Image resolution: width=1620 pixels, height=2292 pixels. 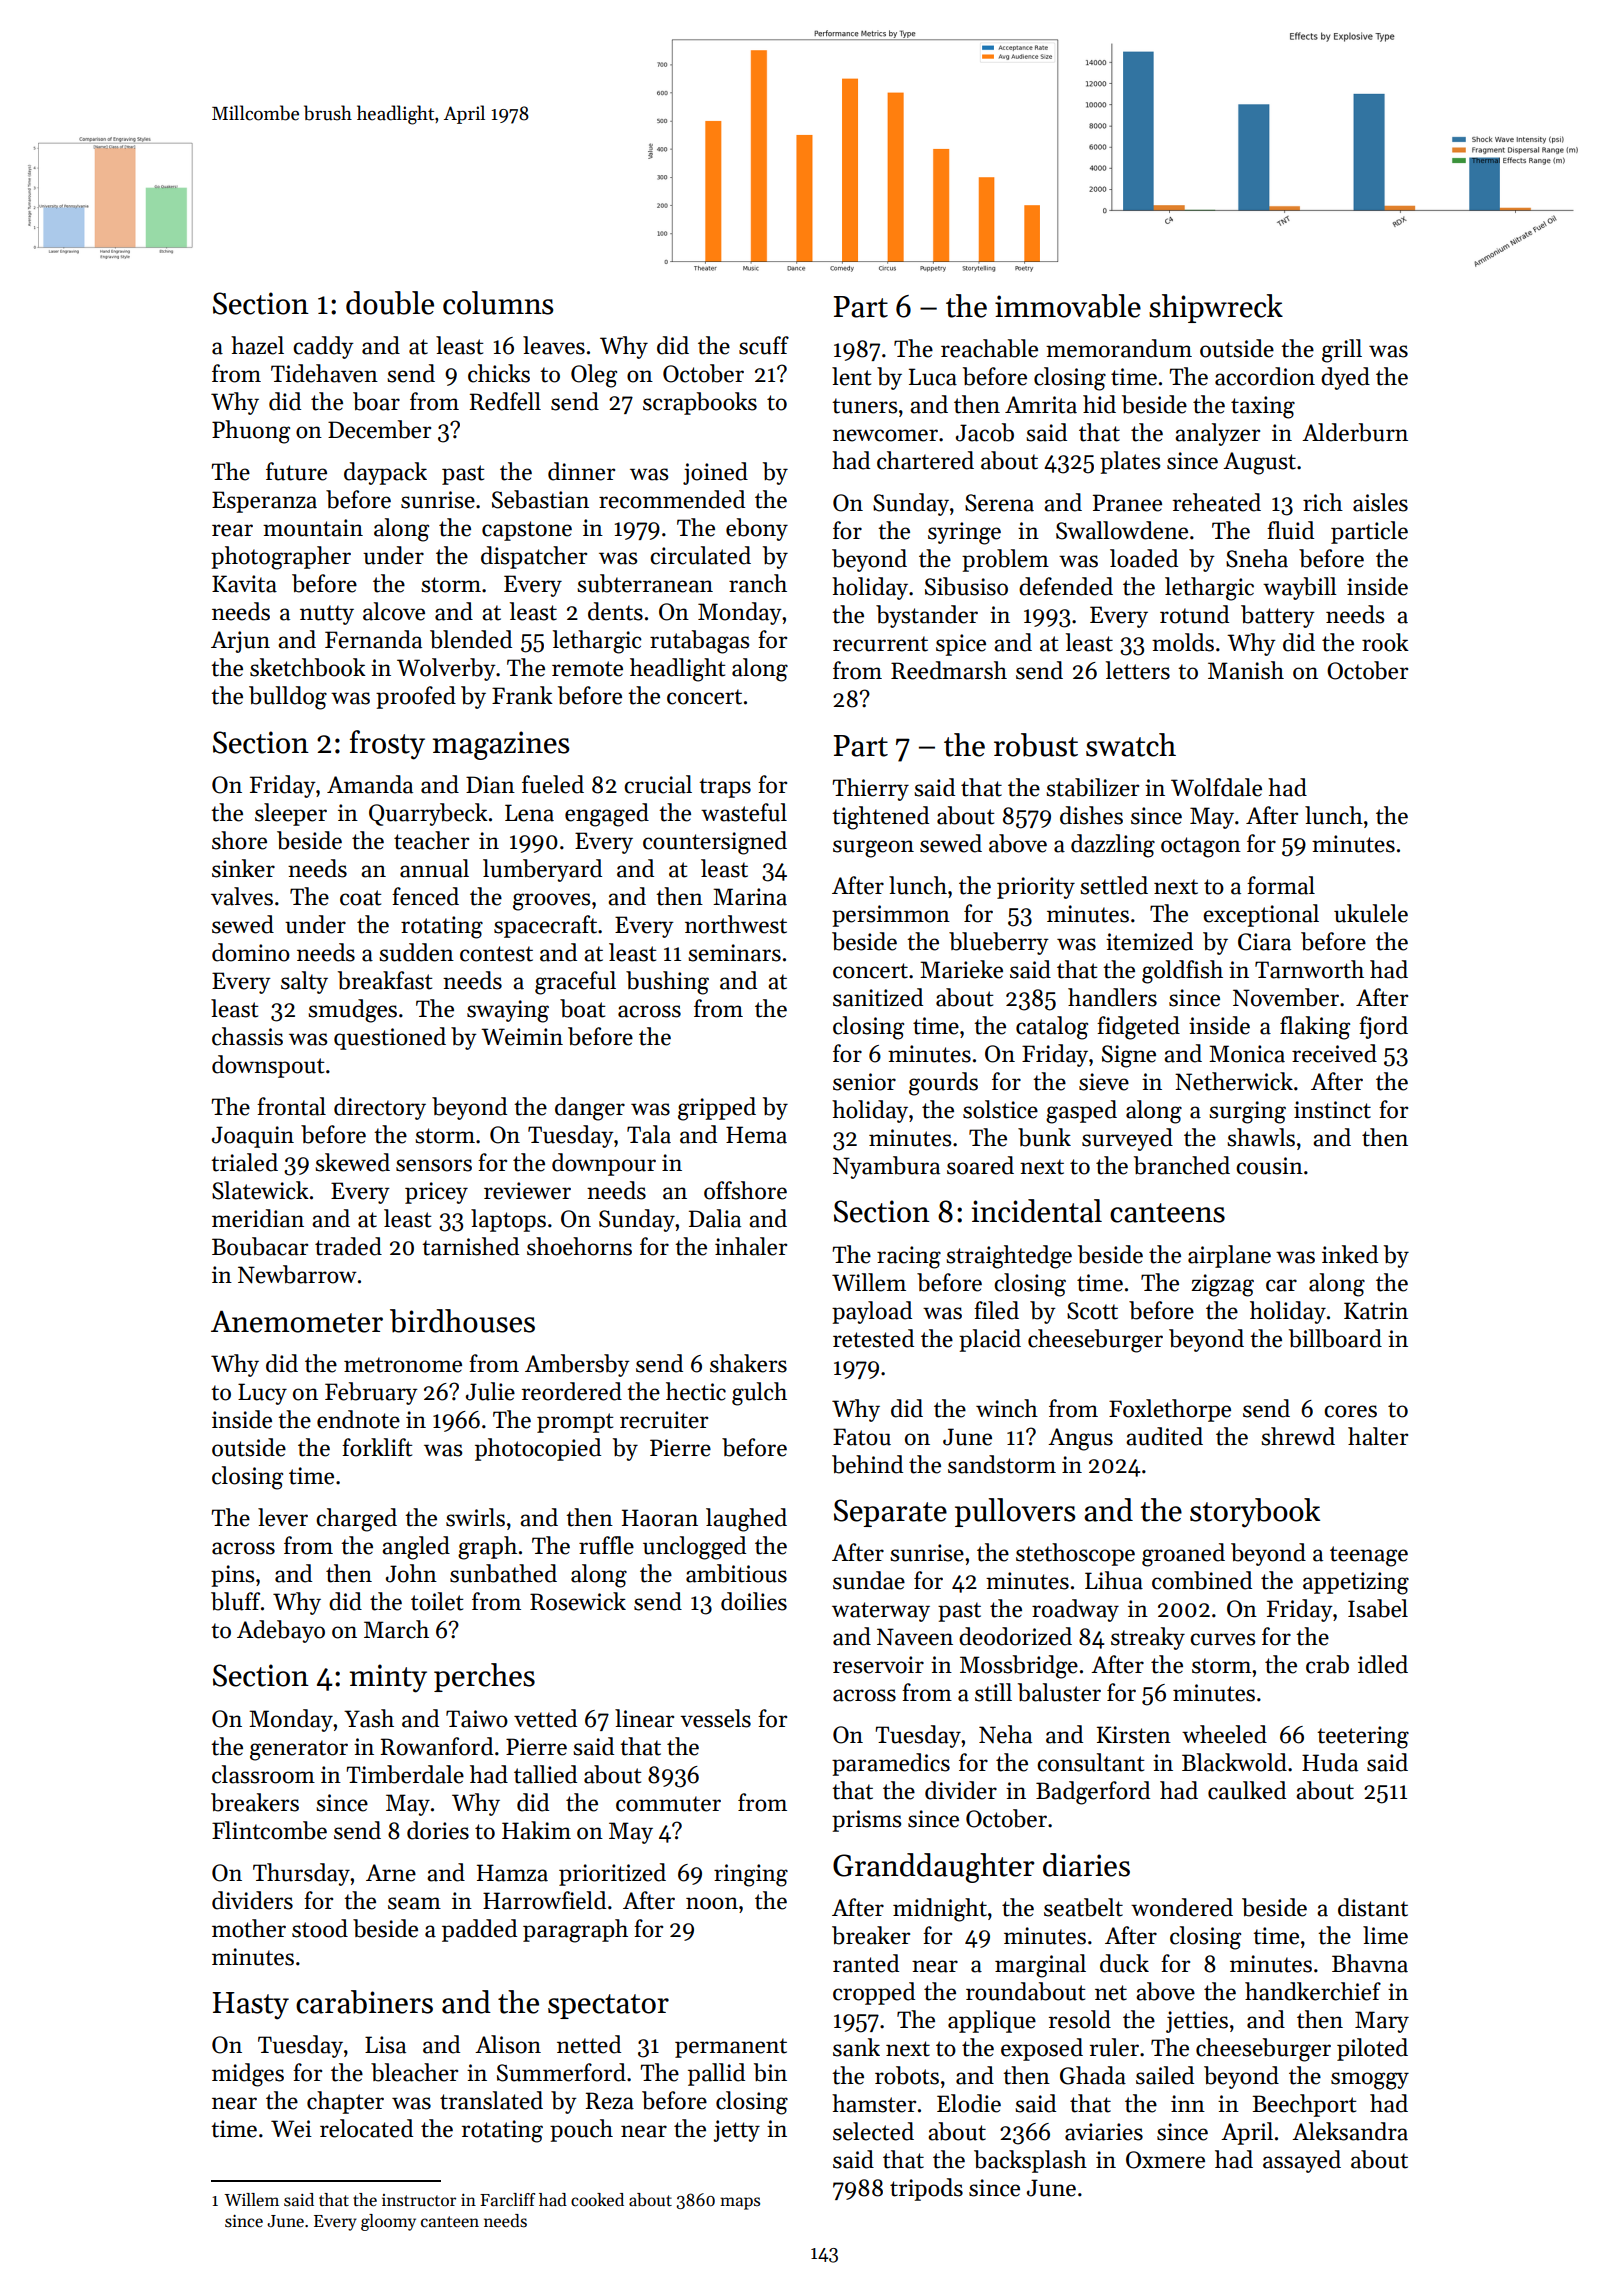 What do you see at coordinates (764, 345) in the screenshot?
I see `scuff` at bounding box center [764, 345].
